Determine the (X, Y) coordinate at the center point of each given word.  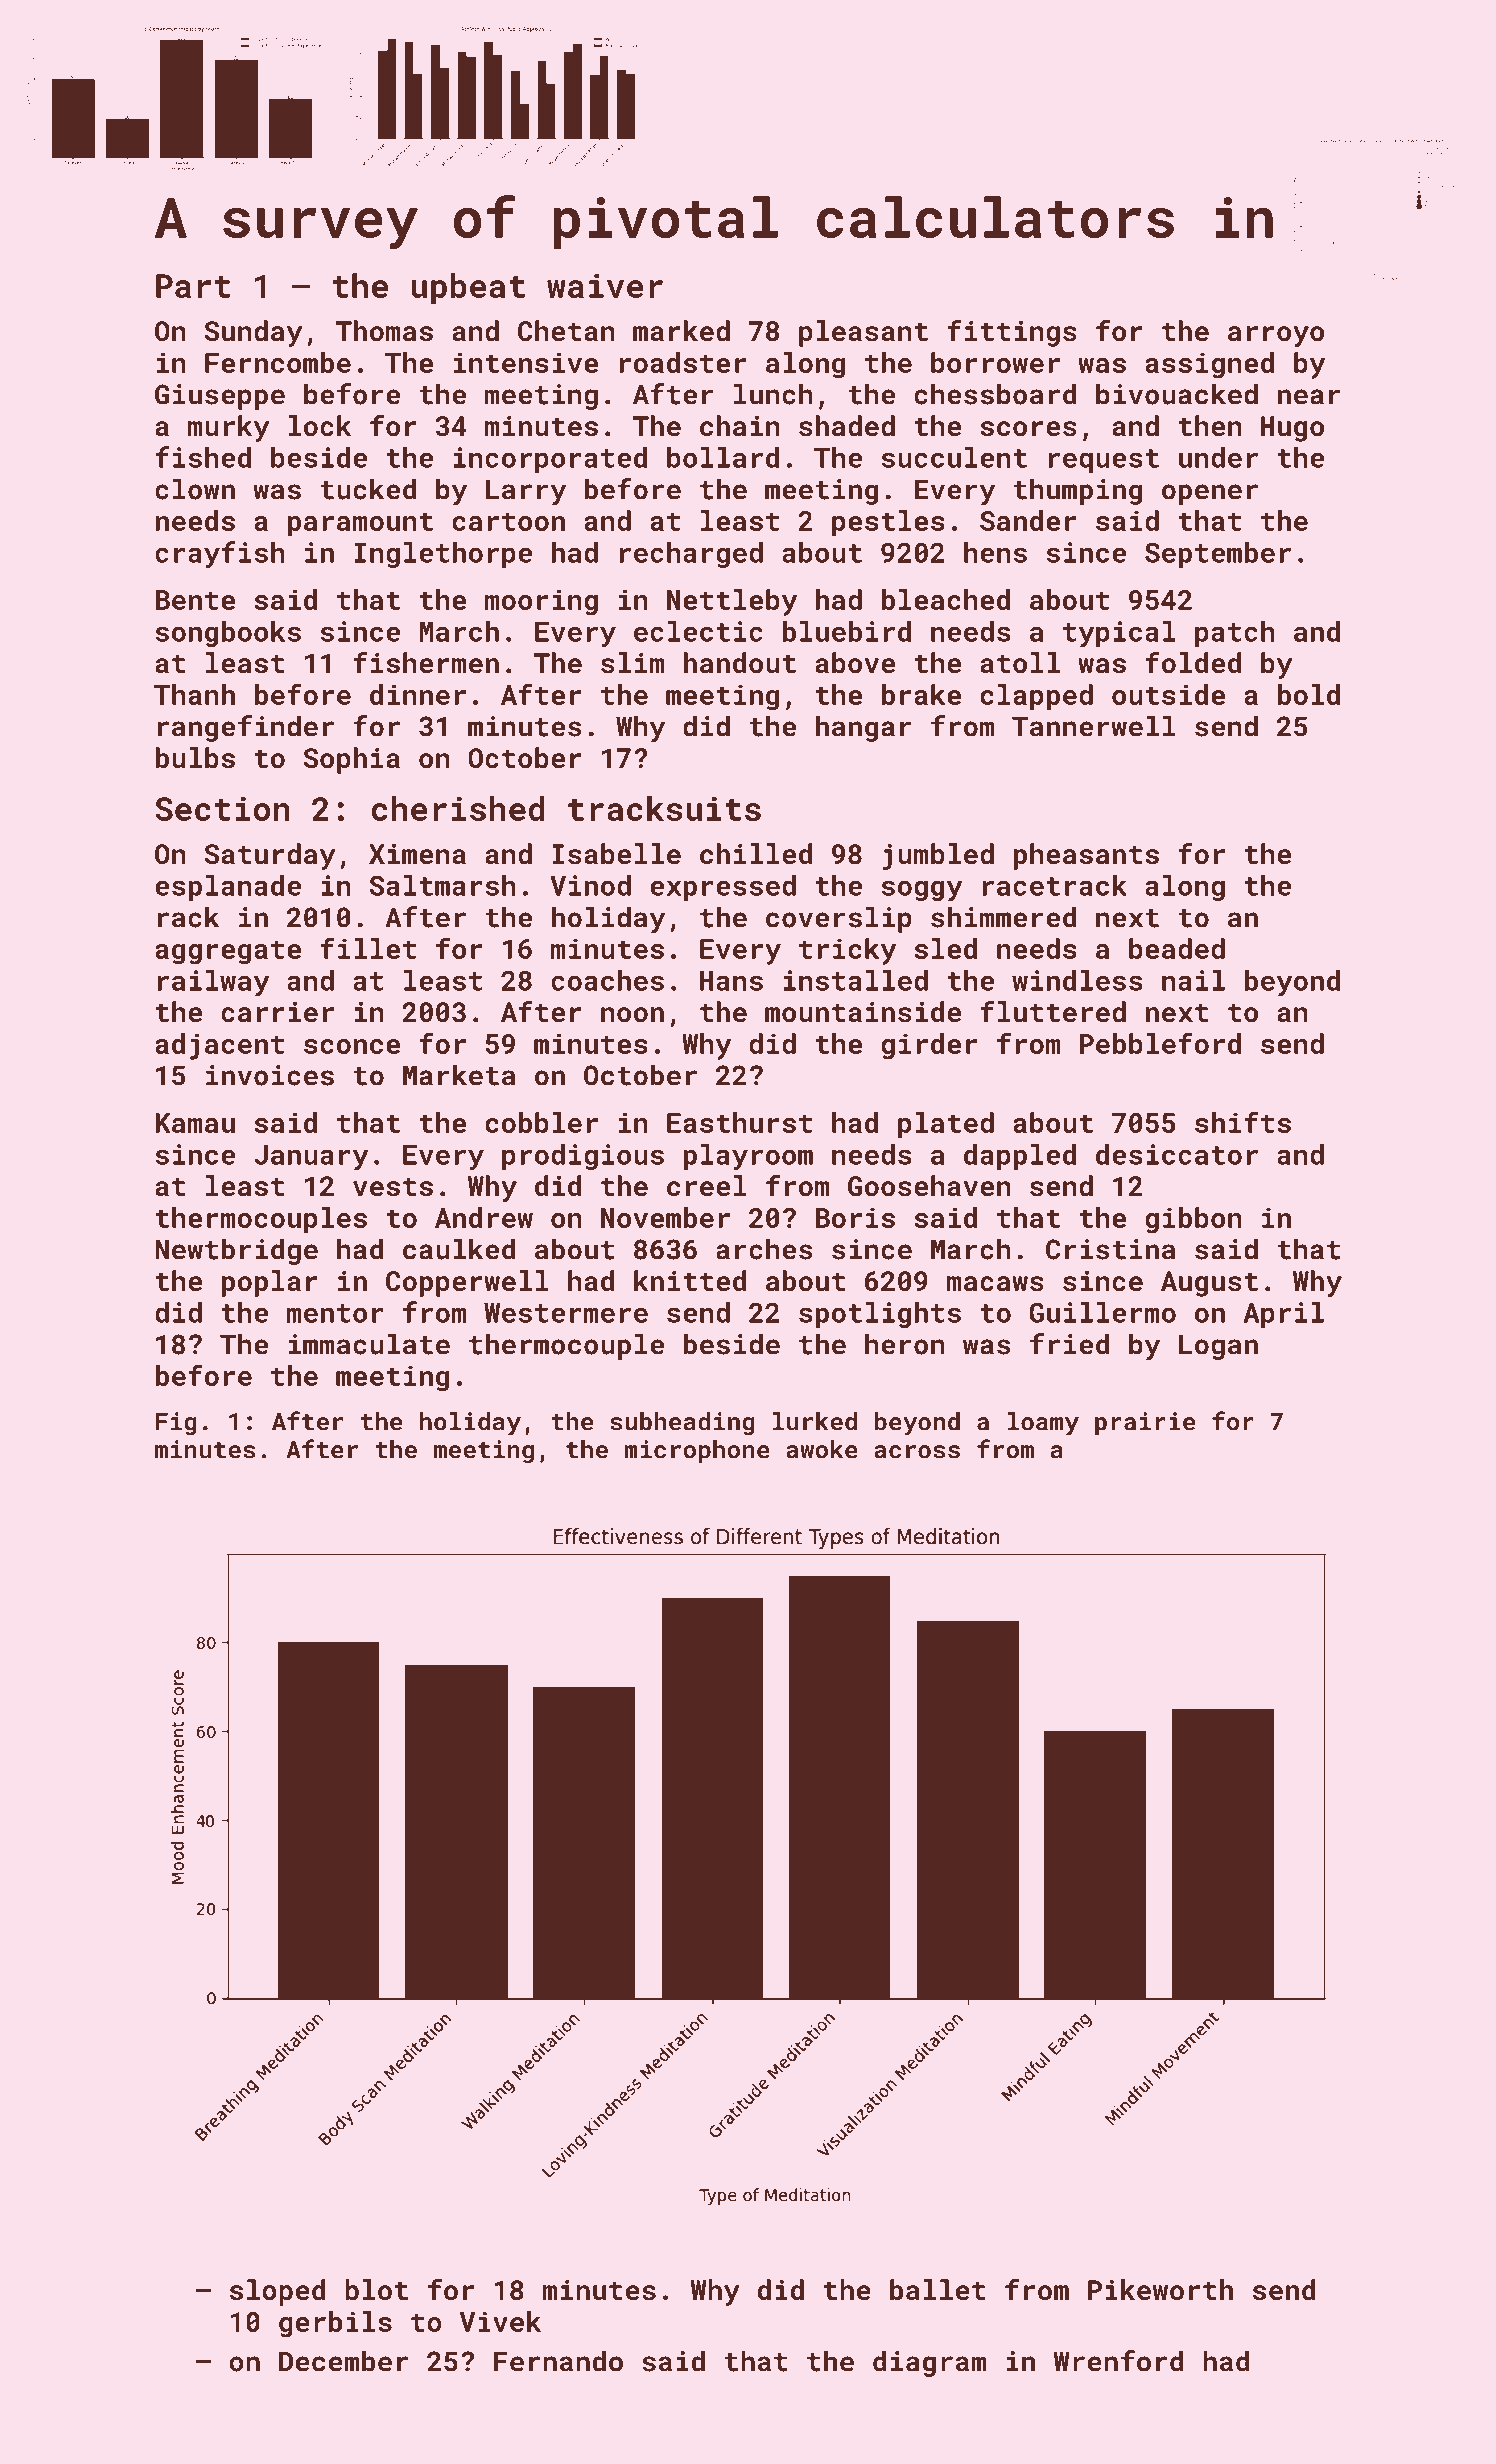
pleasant (863, 333)
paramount (360, 524)
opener (1210, 494)
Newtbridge (236, 1251)
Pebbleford (1160, 1043)
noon (632, 1015)
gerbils (335, 2324)
